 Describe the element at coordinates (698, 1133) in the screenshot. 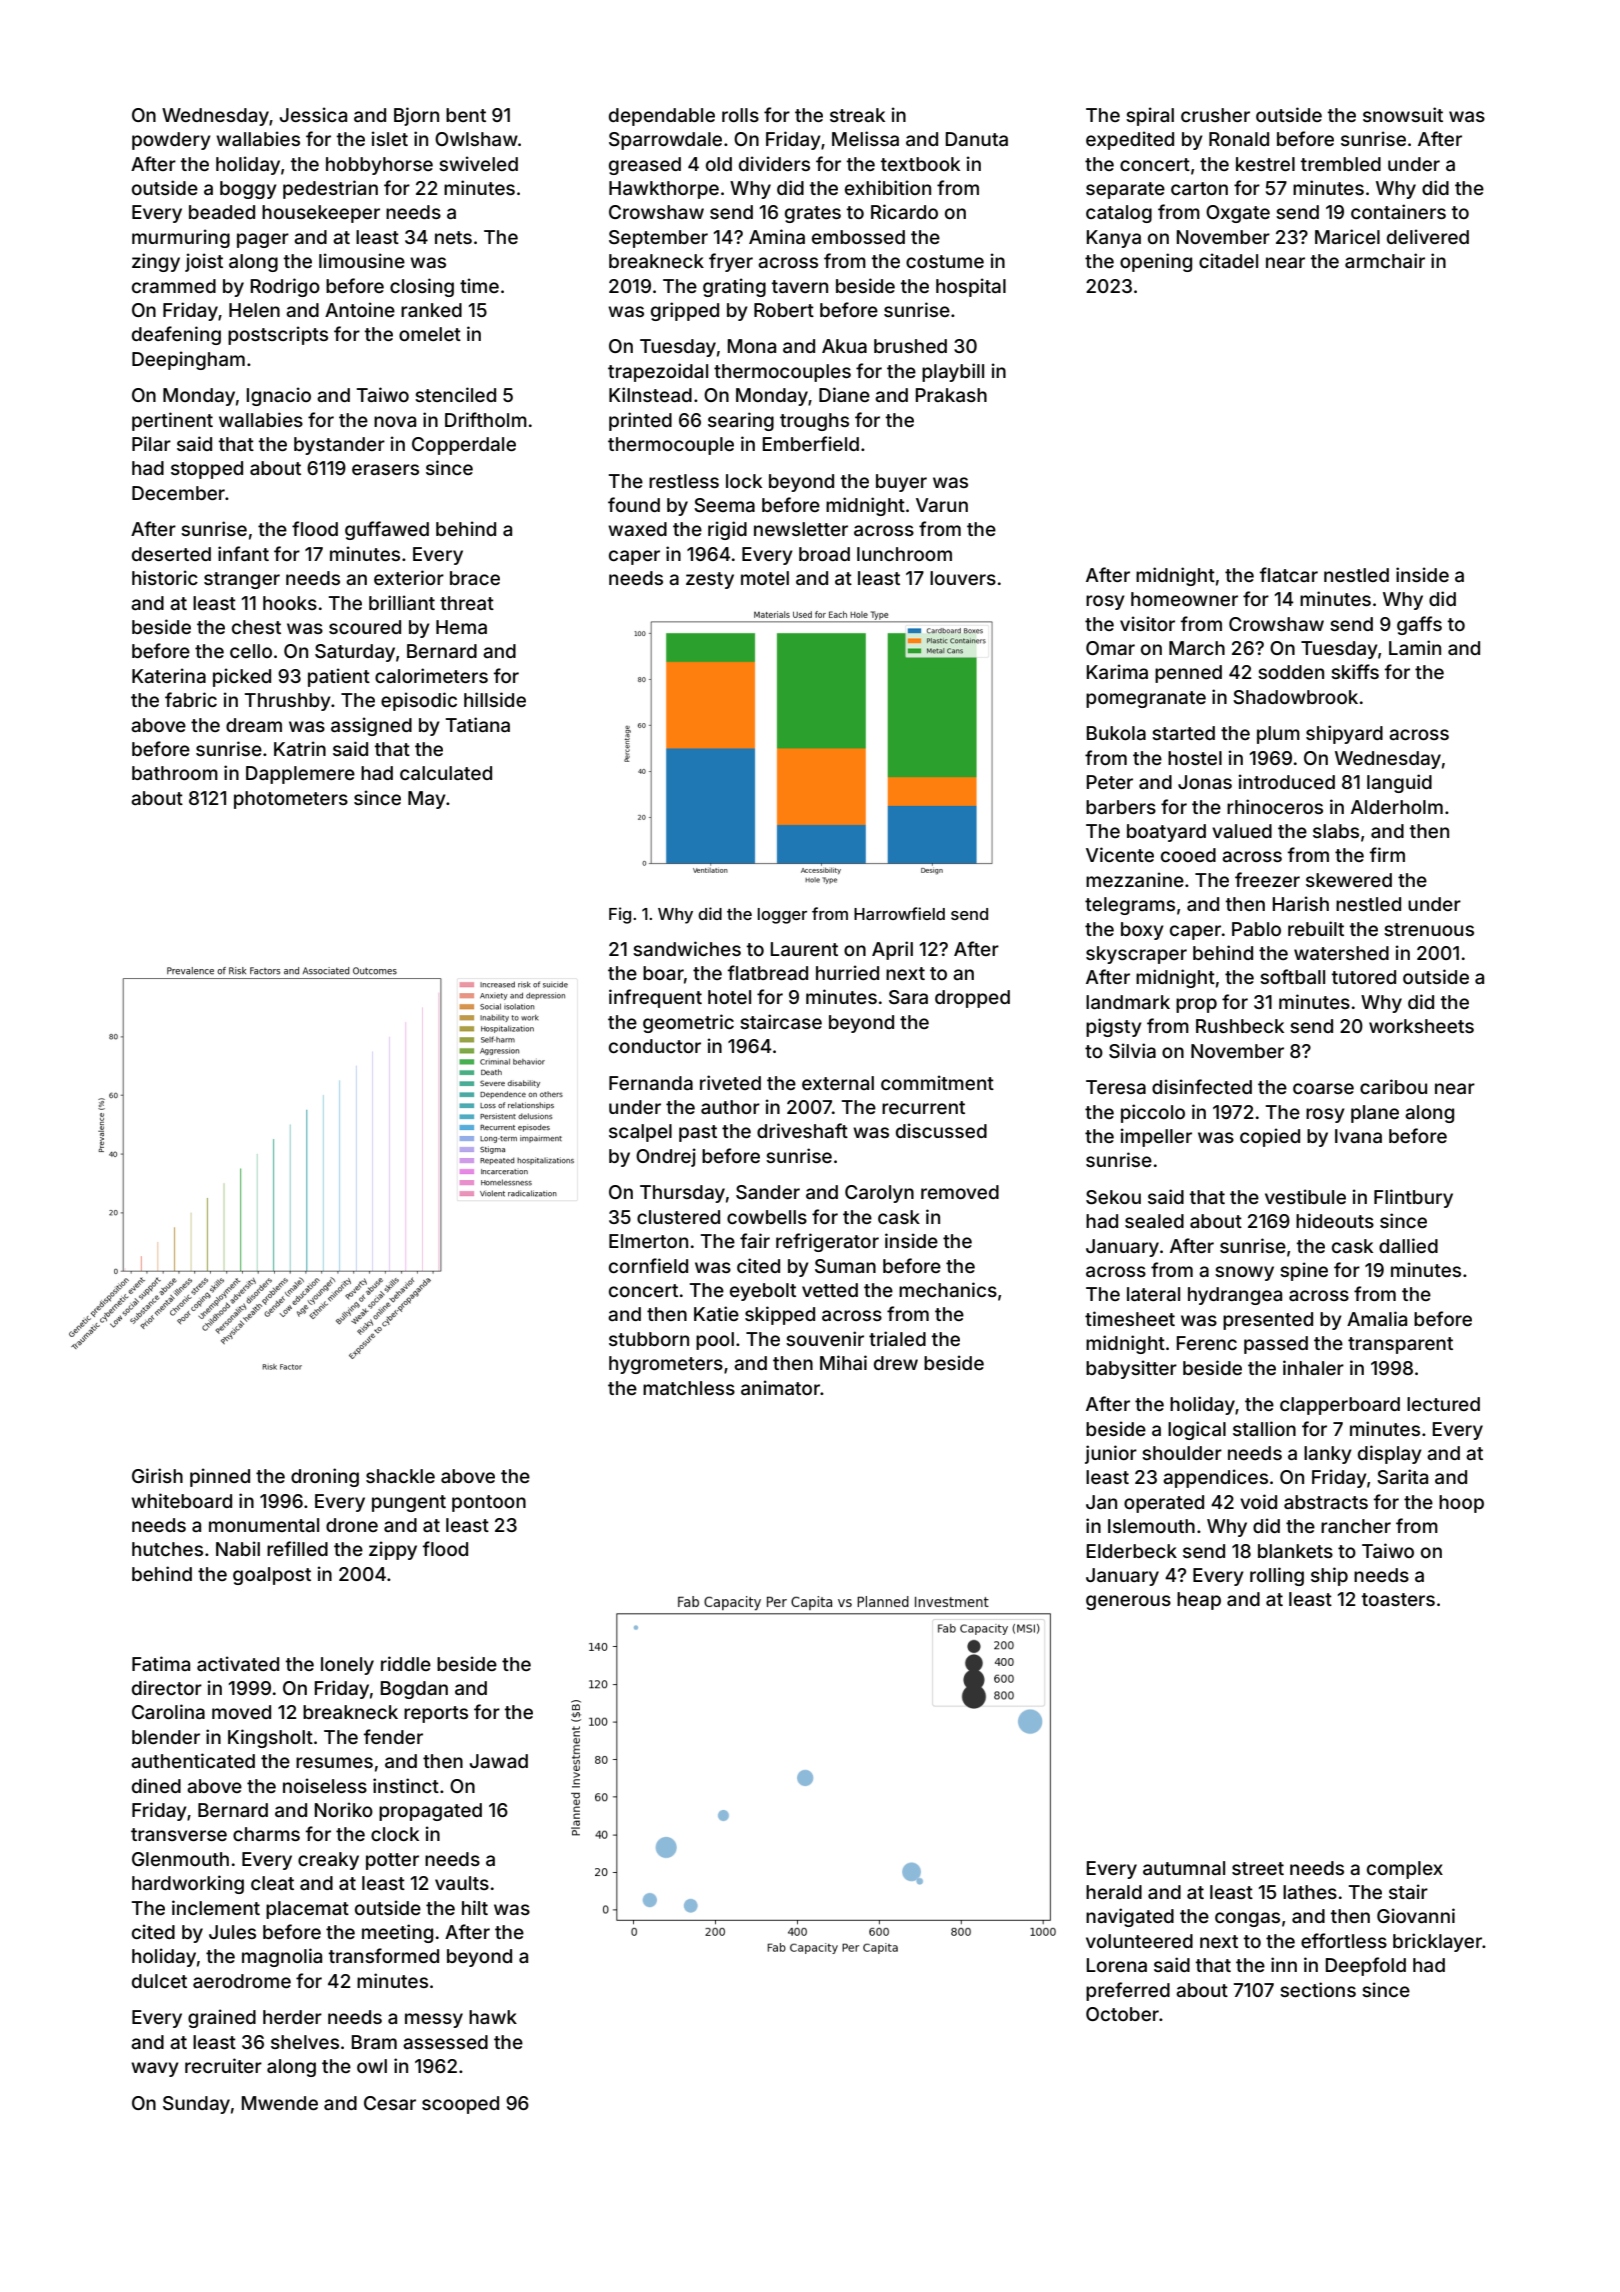

I see `past` at that location.
